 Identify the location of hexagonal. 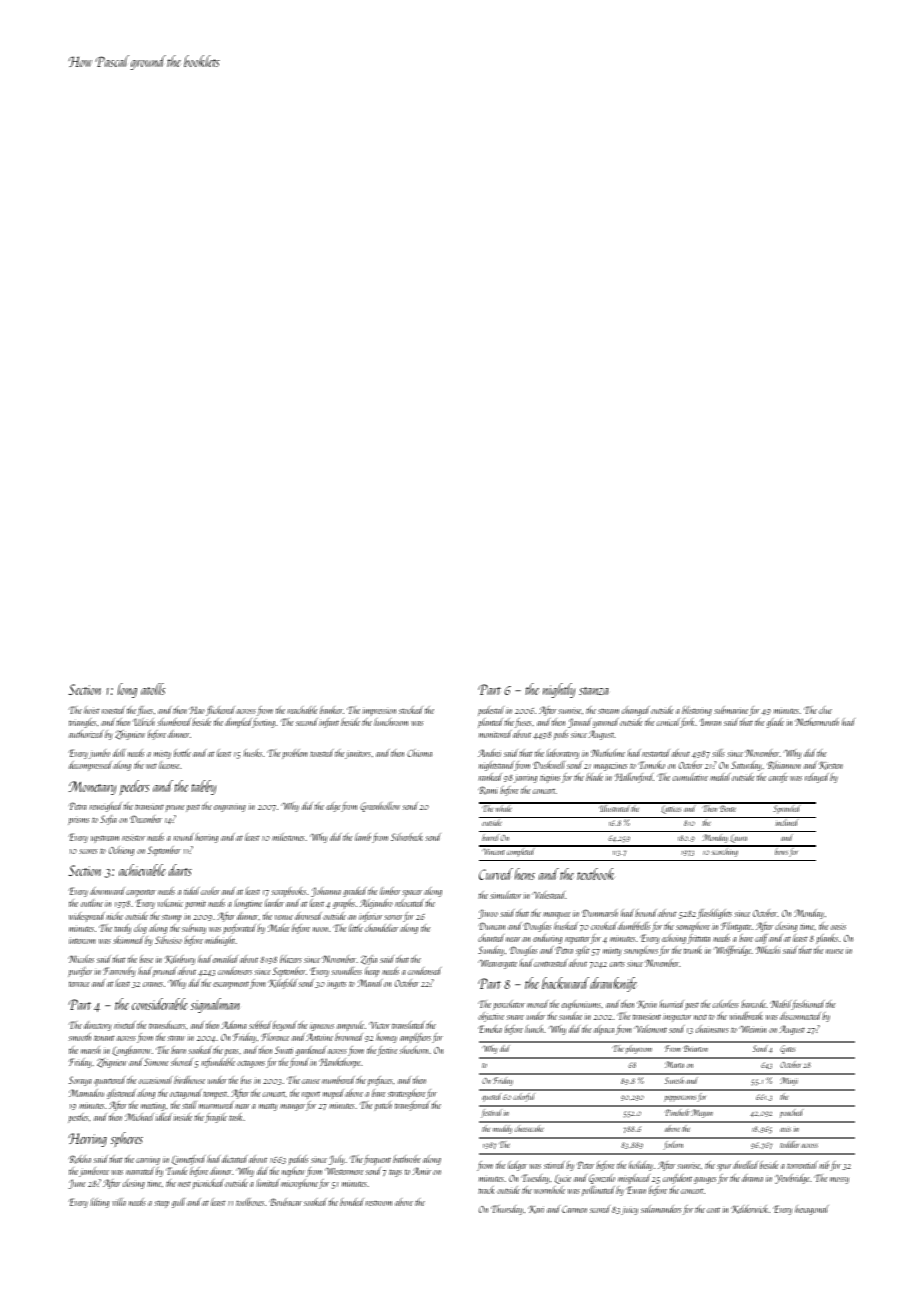
(812, 1210).
